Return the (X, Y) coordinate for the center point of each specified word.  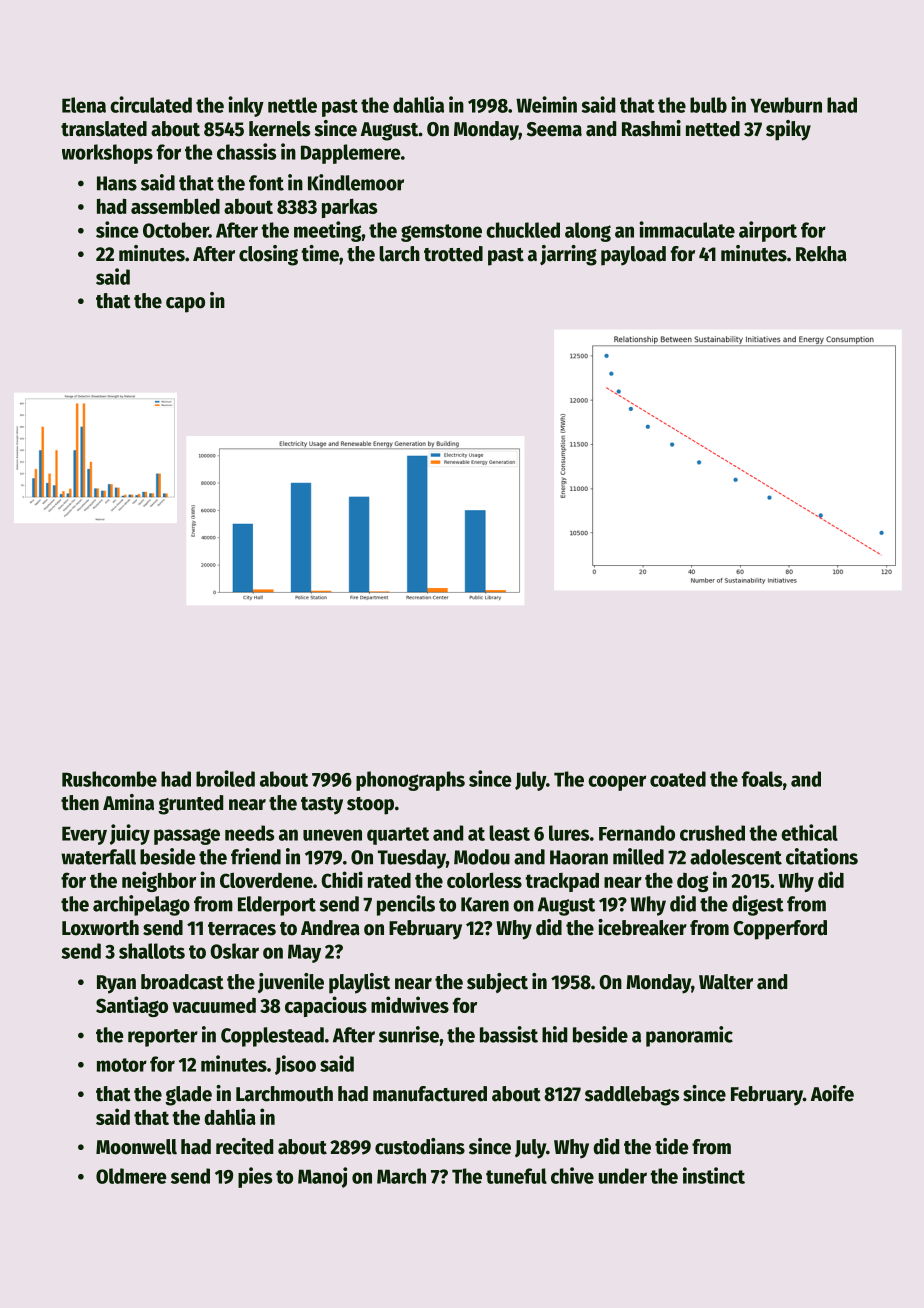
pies (255, 1177)
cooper (617, 783)
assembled (175, 206)
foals (762, 779)
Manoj (322, 1177)
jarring (568, 255)
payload (633, 256)
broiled (225, 778)
